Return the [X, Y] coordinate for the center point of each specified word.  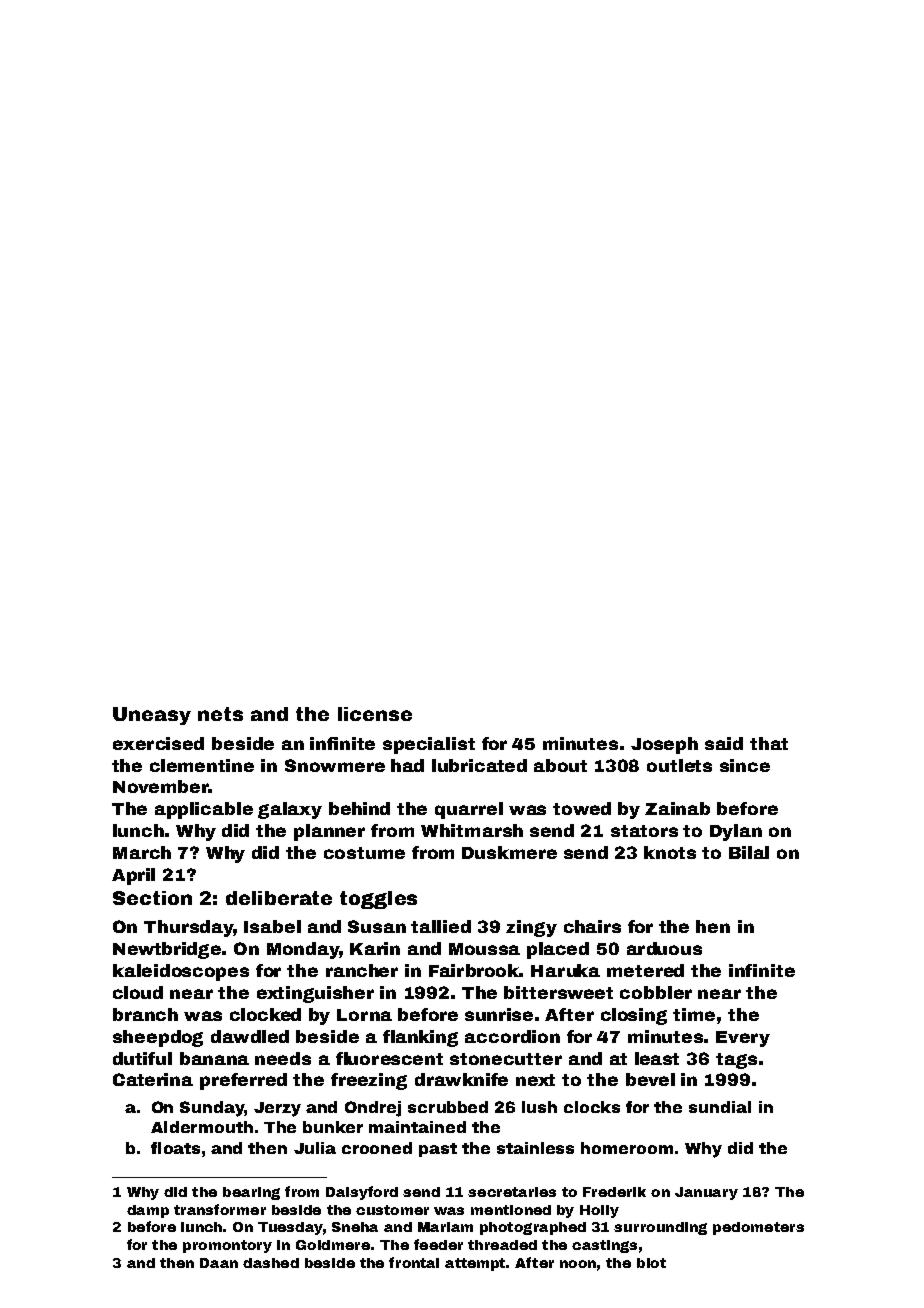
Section [152, 898]
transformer [220, 1209]
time [694, 1014]
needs [283, 1058]
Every [743, 1039]
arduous [664, 948]
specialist [429, 745]
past [438, 1150]
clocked [265, 1014]
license [375, 714]
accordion [512, 1036]
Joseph [664, 745]
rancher [362, 970]
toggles [378, 900]
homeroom [627, 1148]
